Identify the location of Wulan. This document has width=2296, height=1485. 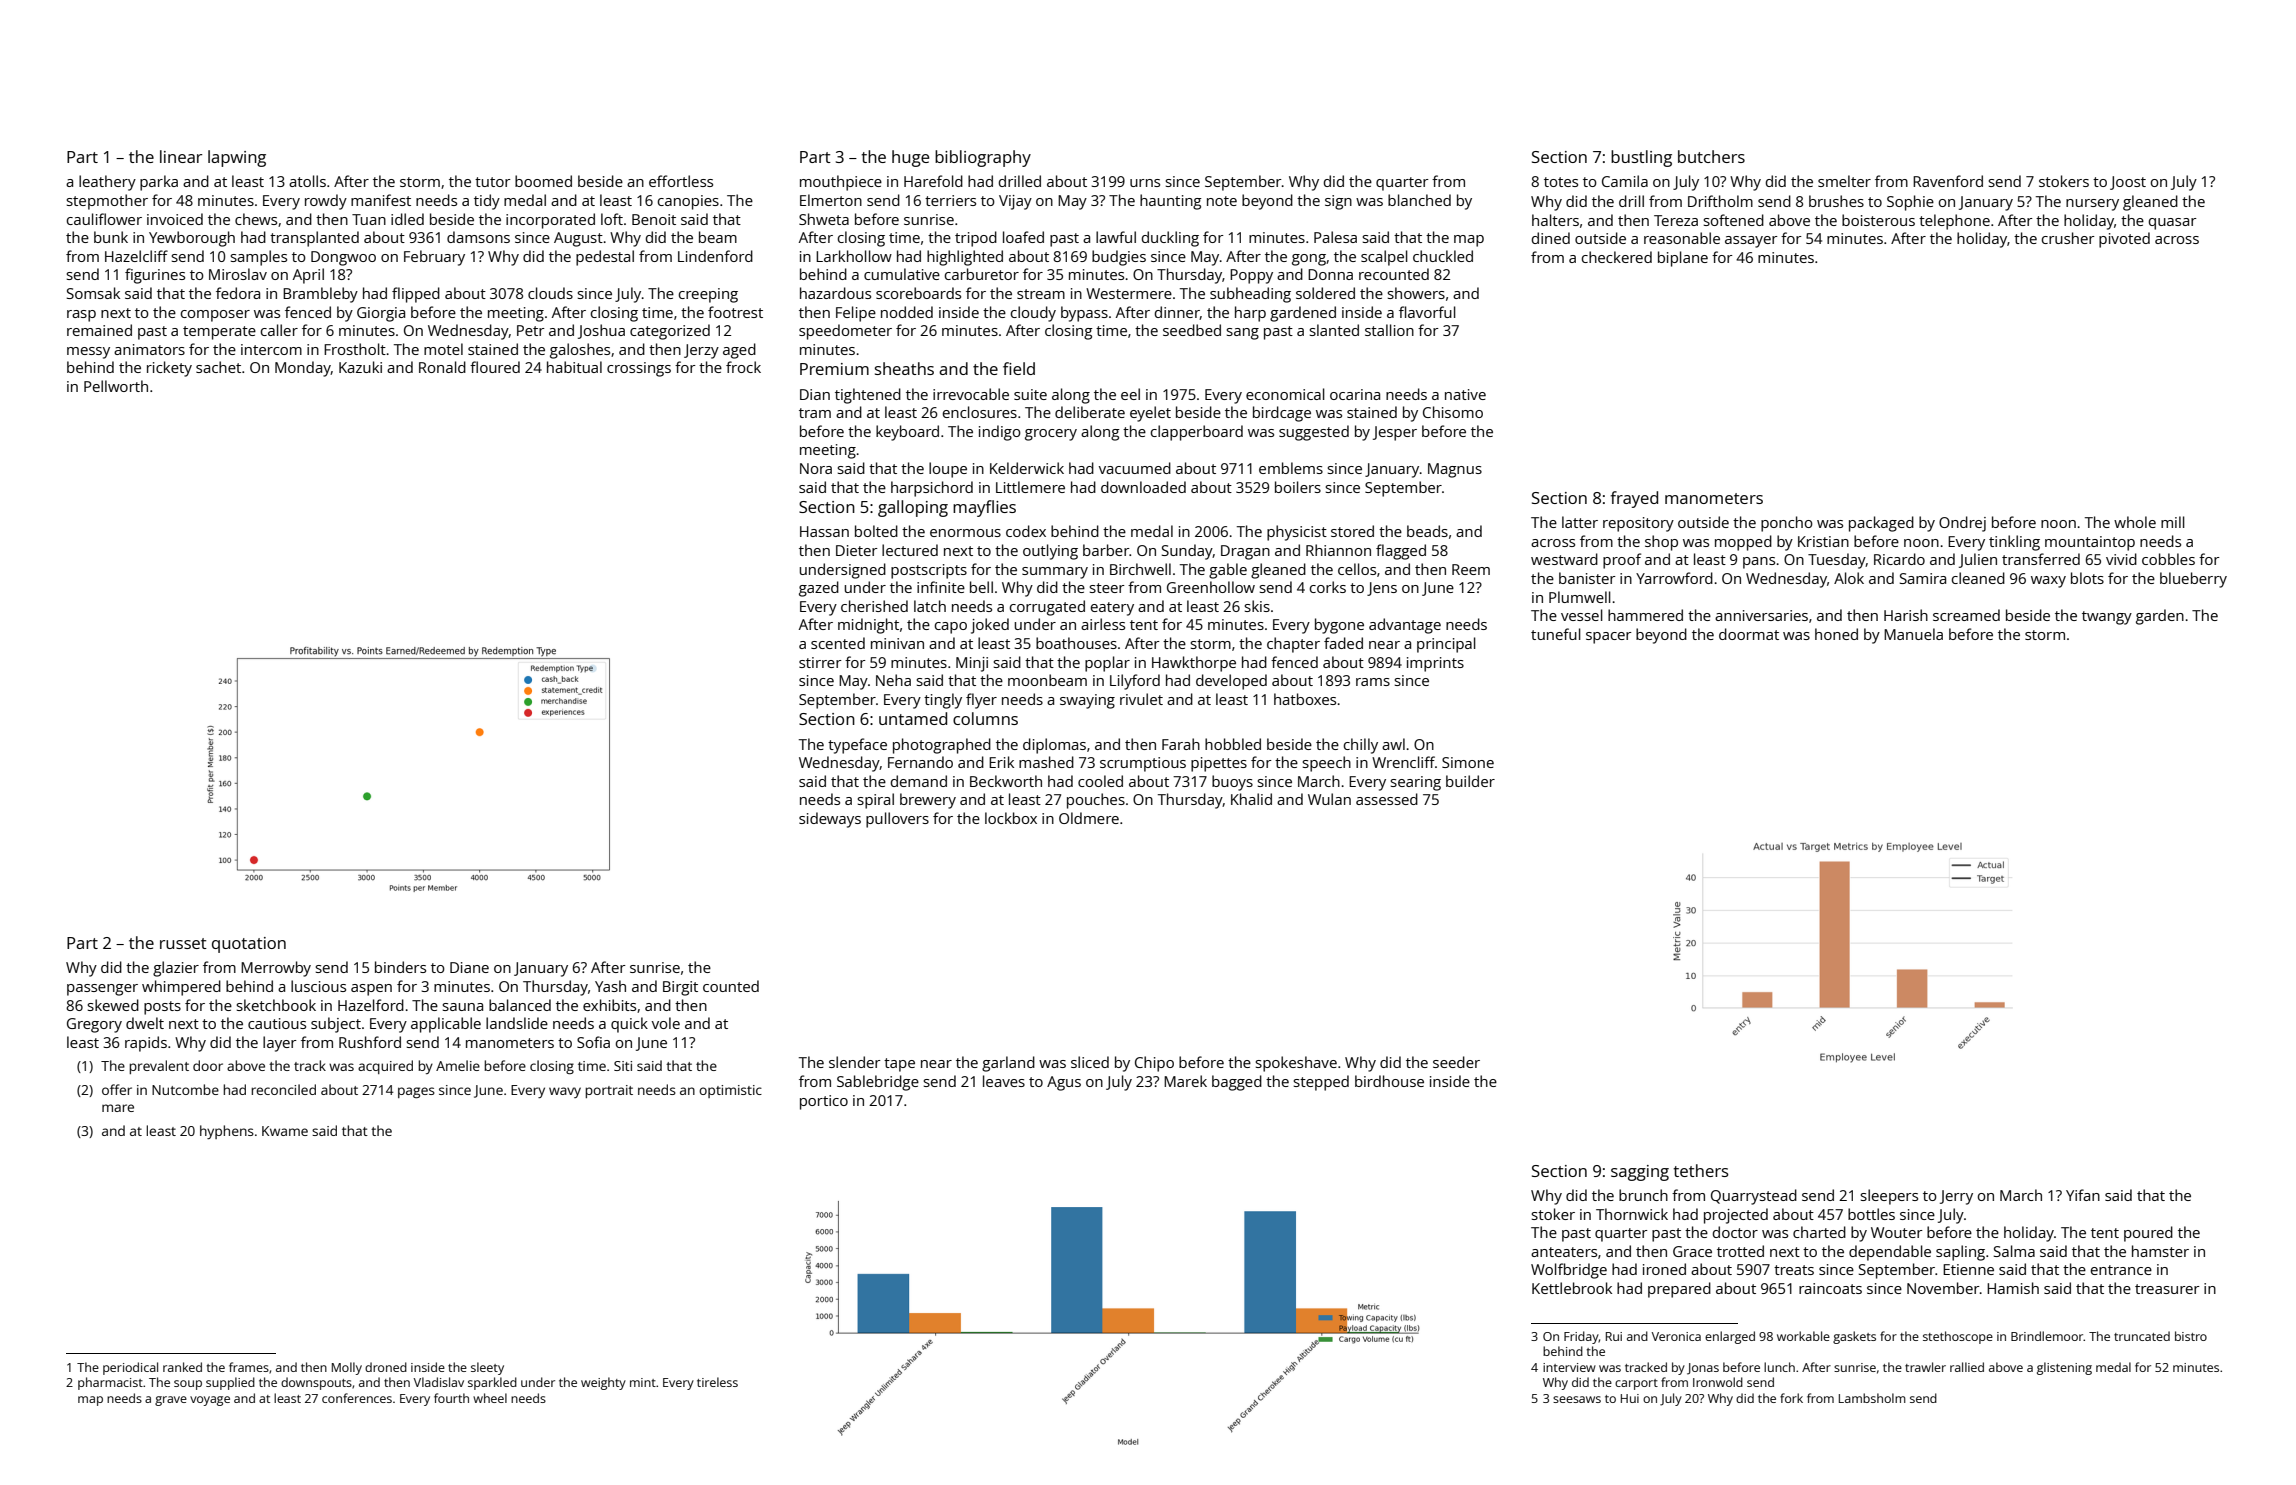
(1329, 799).
